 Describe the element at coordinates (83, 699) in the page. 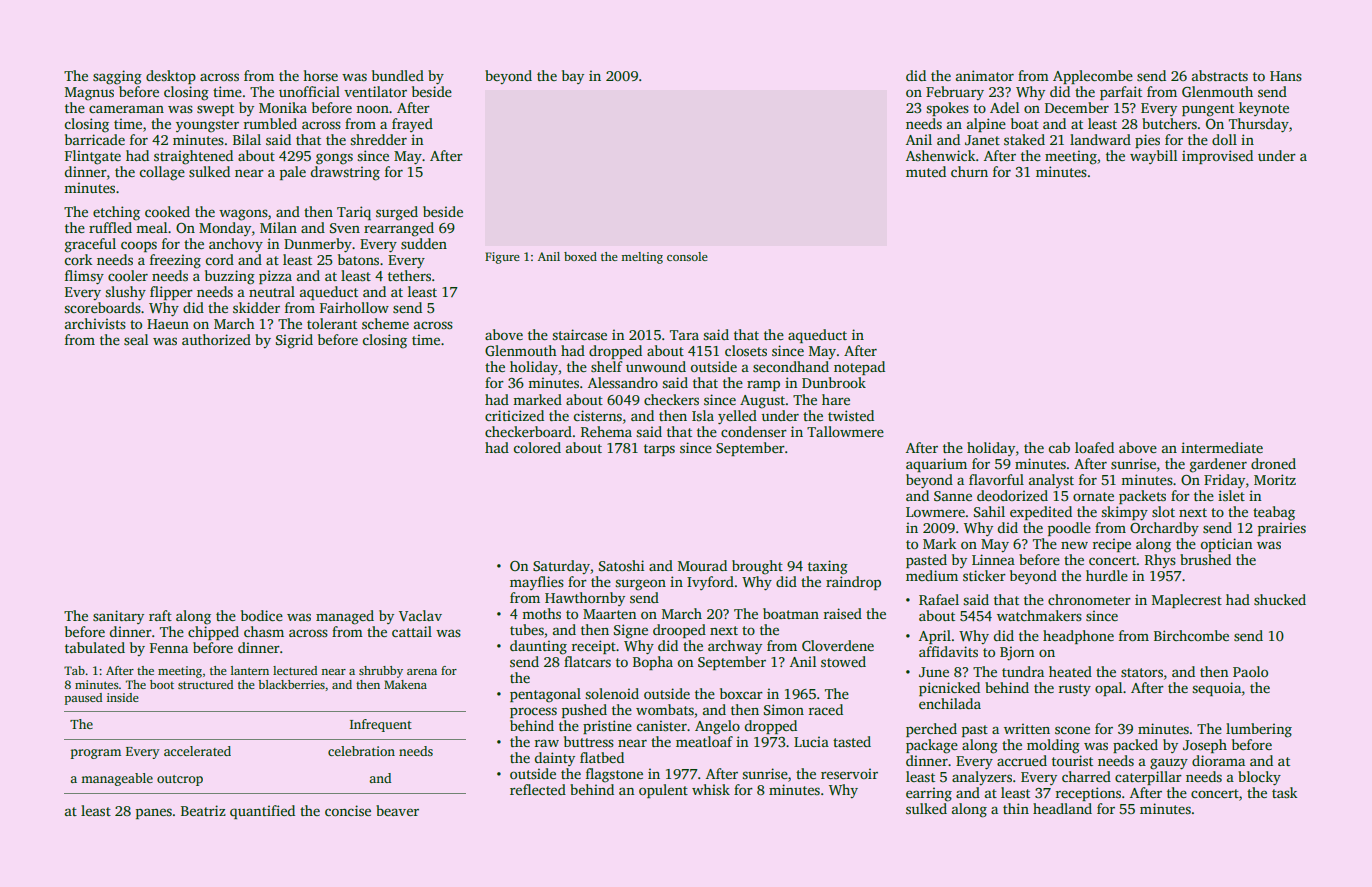

I see `paused` at that location.
